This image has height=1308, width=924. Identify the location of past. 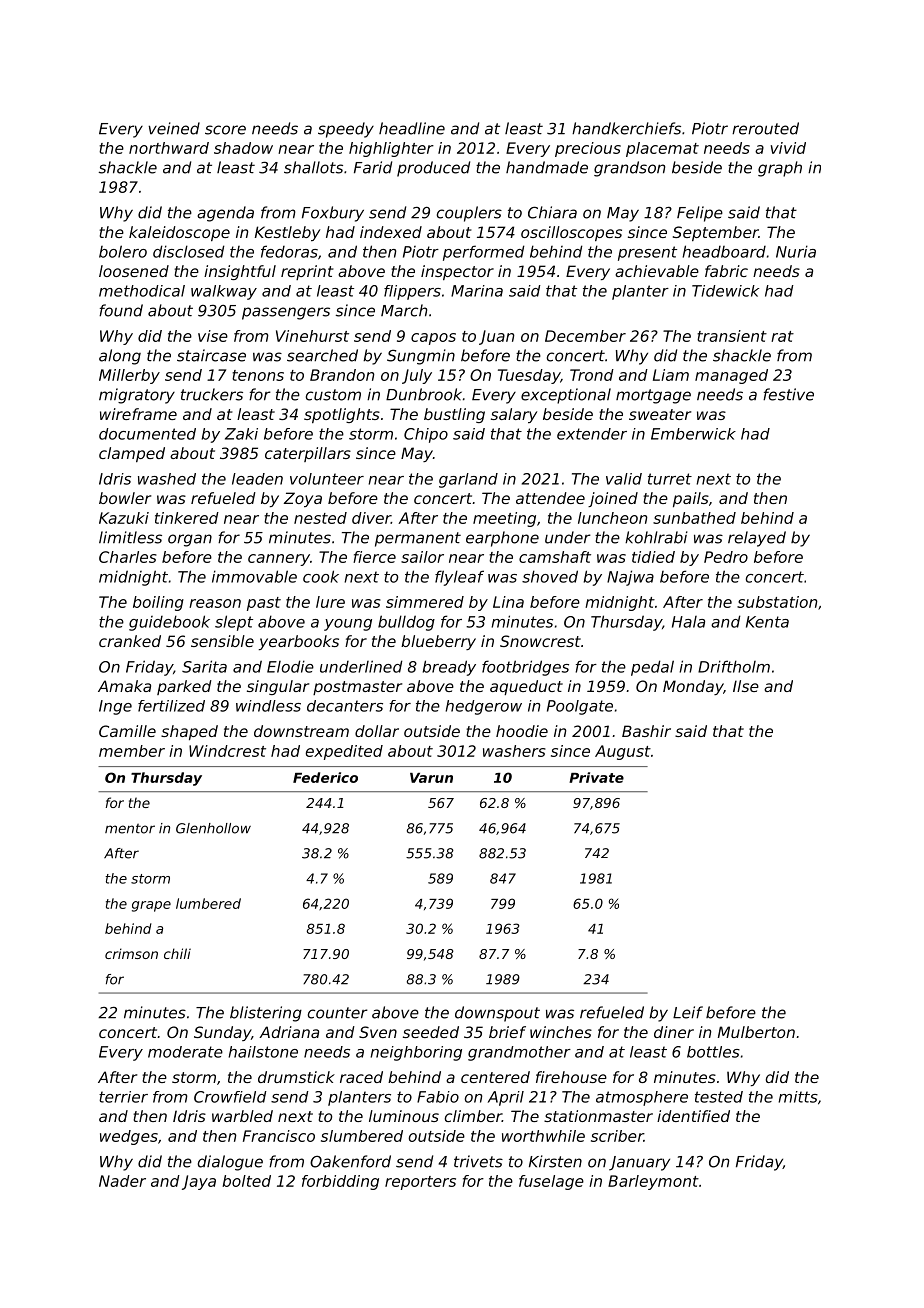
(264, 604).
